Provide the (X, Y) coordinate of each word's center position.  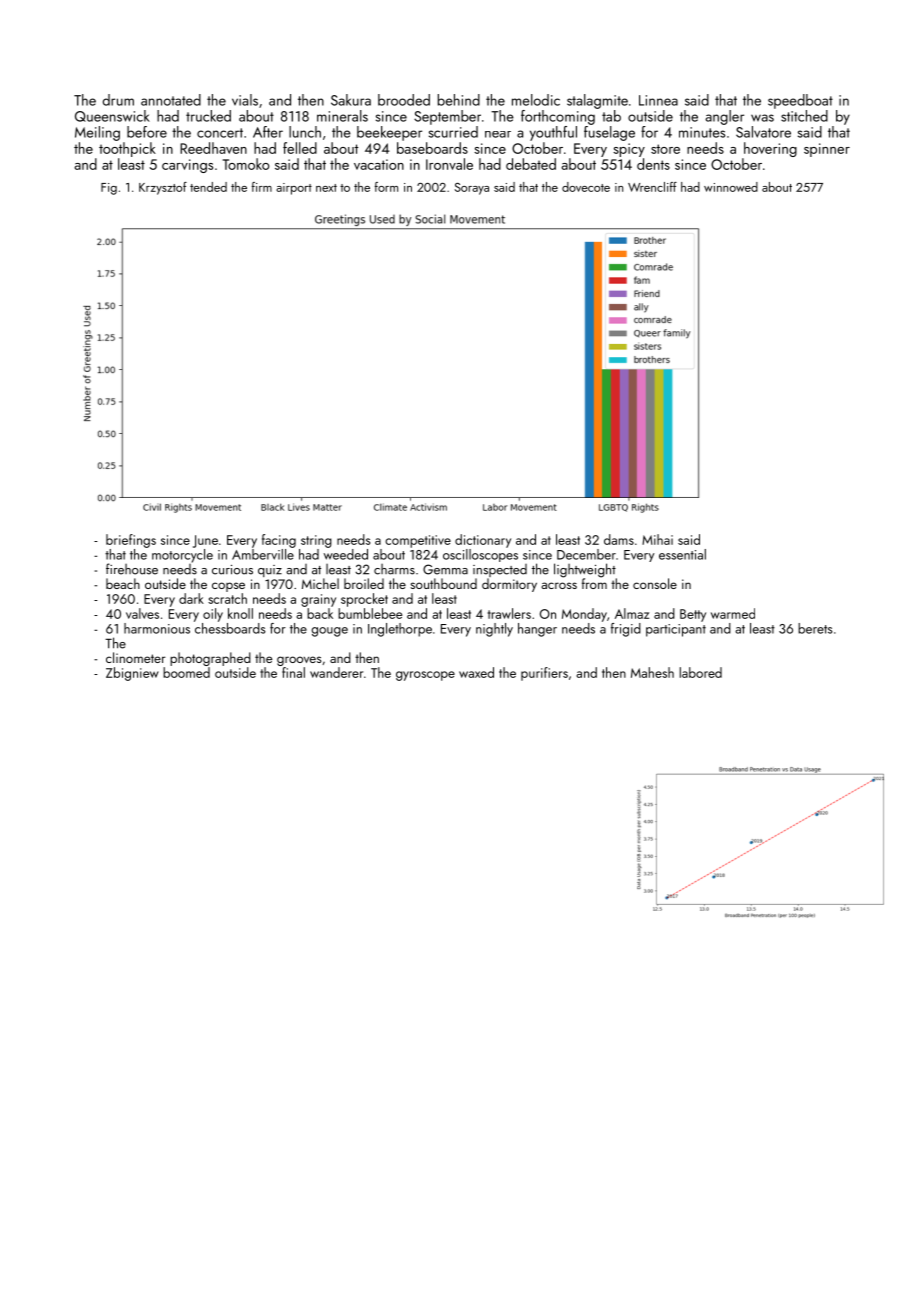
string (316, 541)
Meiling (97, 133)
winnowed (731, 187)
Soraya (472, 189)
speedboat (800, 101)
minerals (342, 116)
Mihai (657, 539)
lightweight (585, 570)
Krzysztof (163, 188)
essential (682, 554)
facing (279, 541)
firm (262, 187)
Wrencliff (652, 187)
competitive (418, 541)
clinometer (136, 657)
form (386, 187)
